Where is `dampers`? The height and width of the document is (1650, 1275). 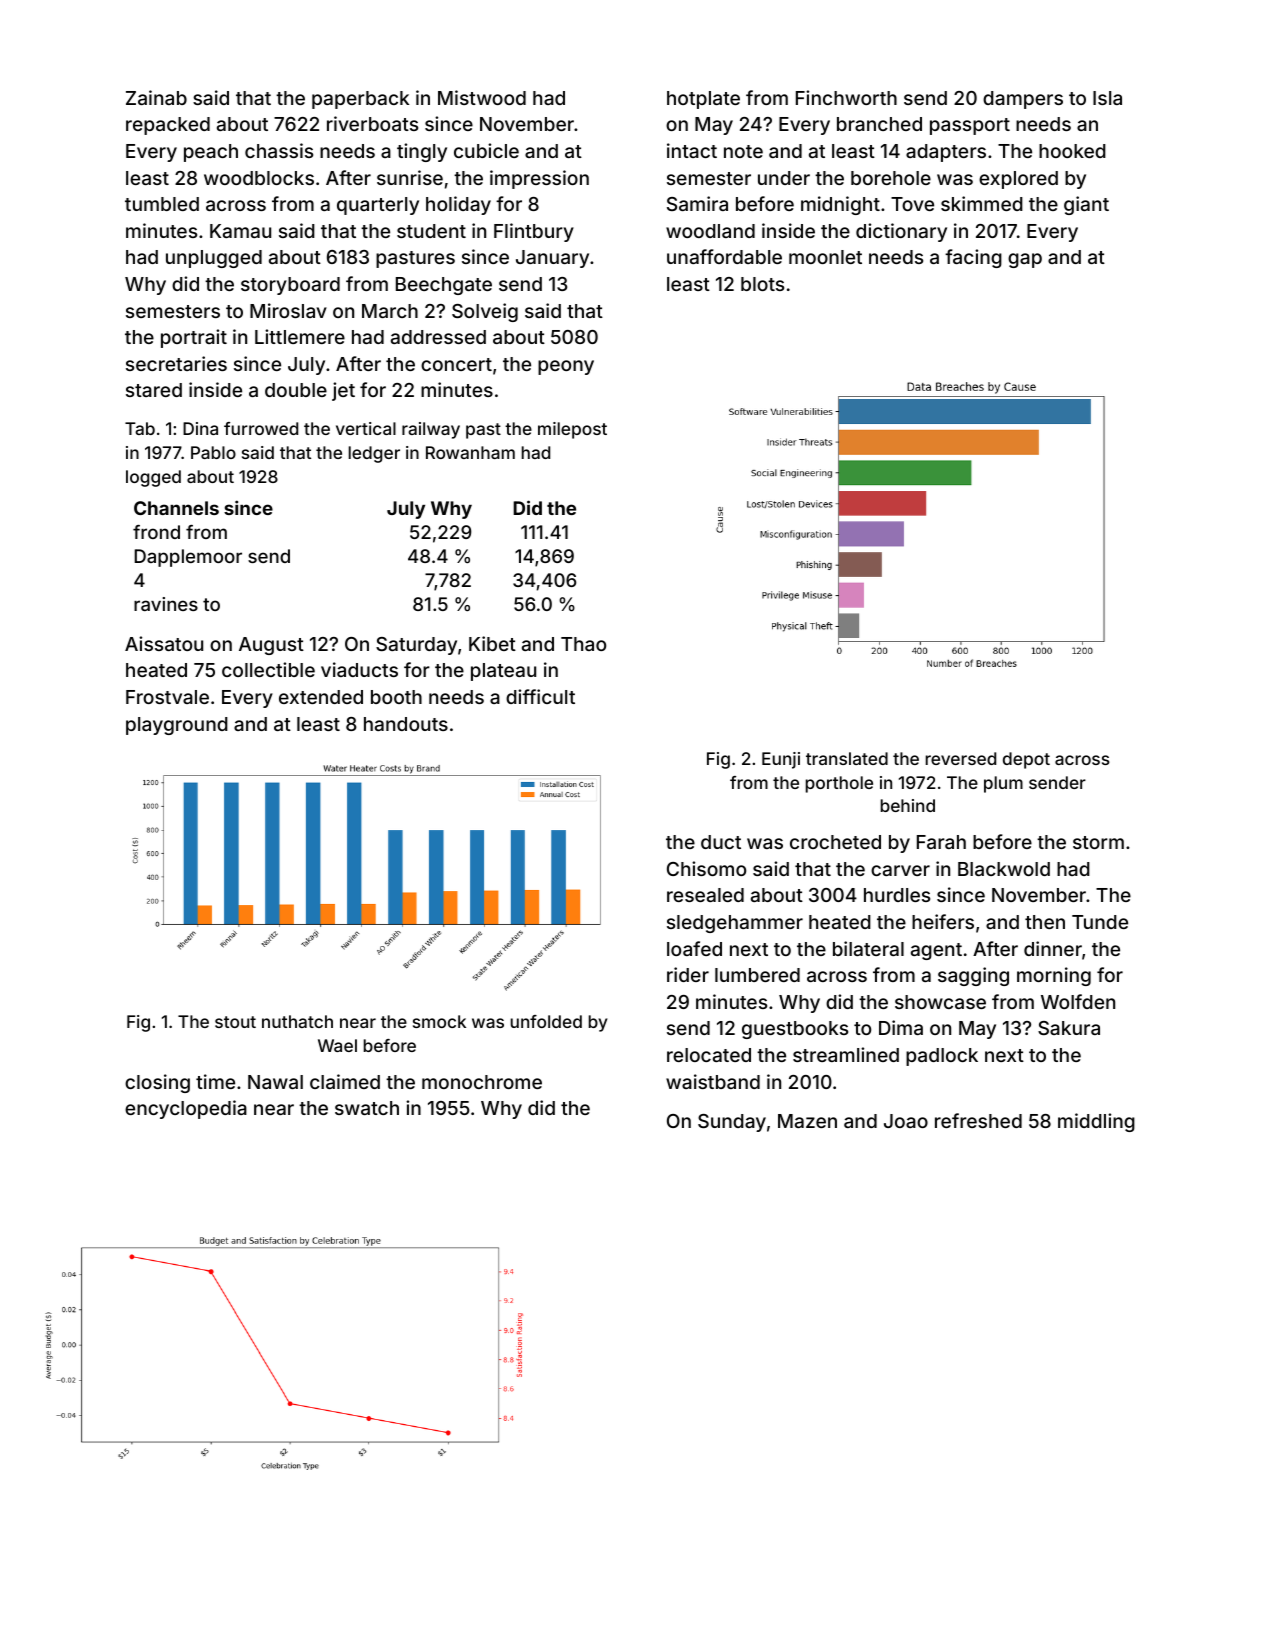
dampers is located at coordinates (1023, 100).
